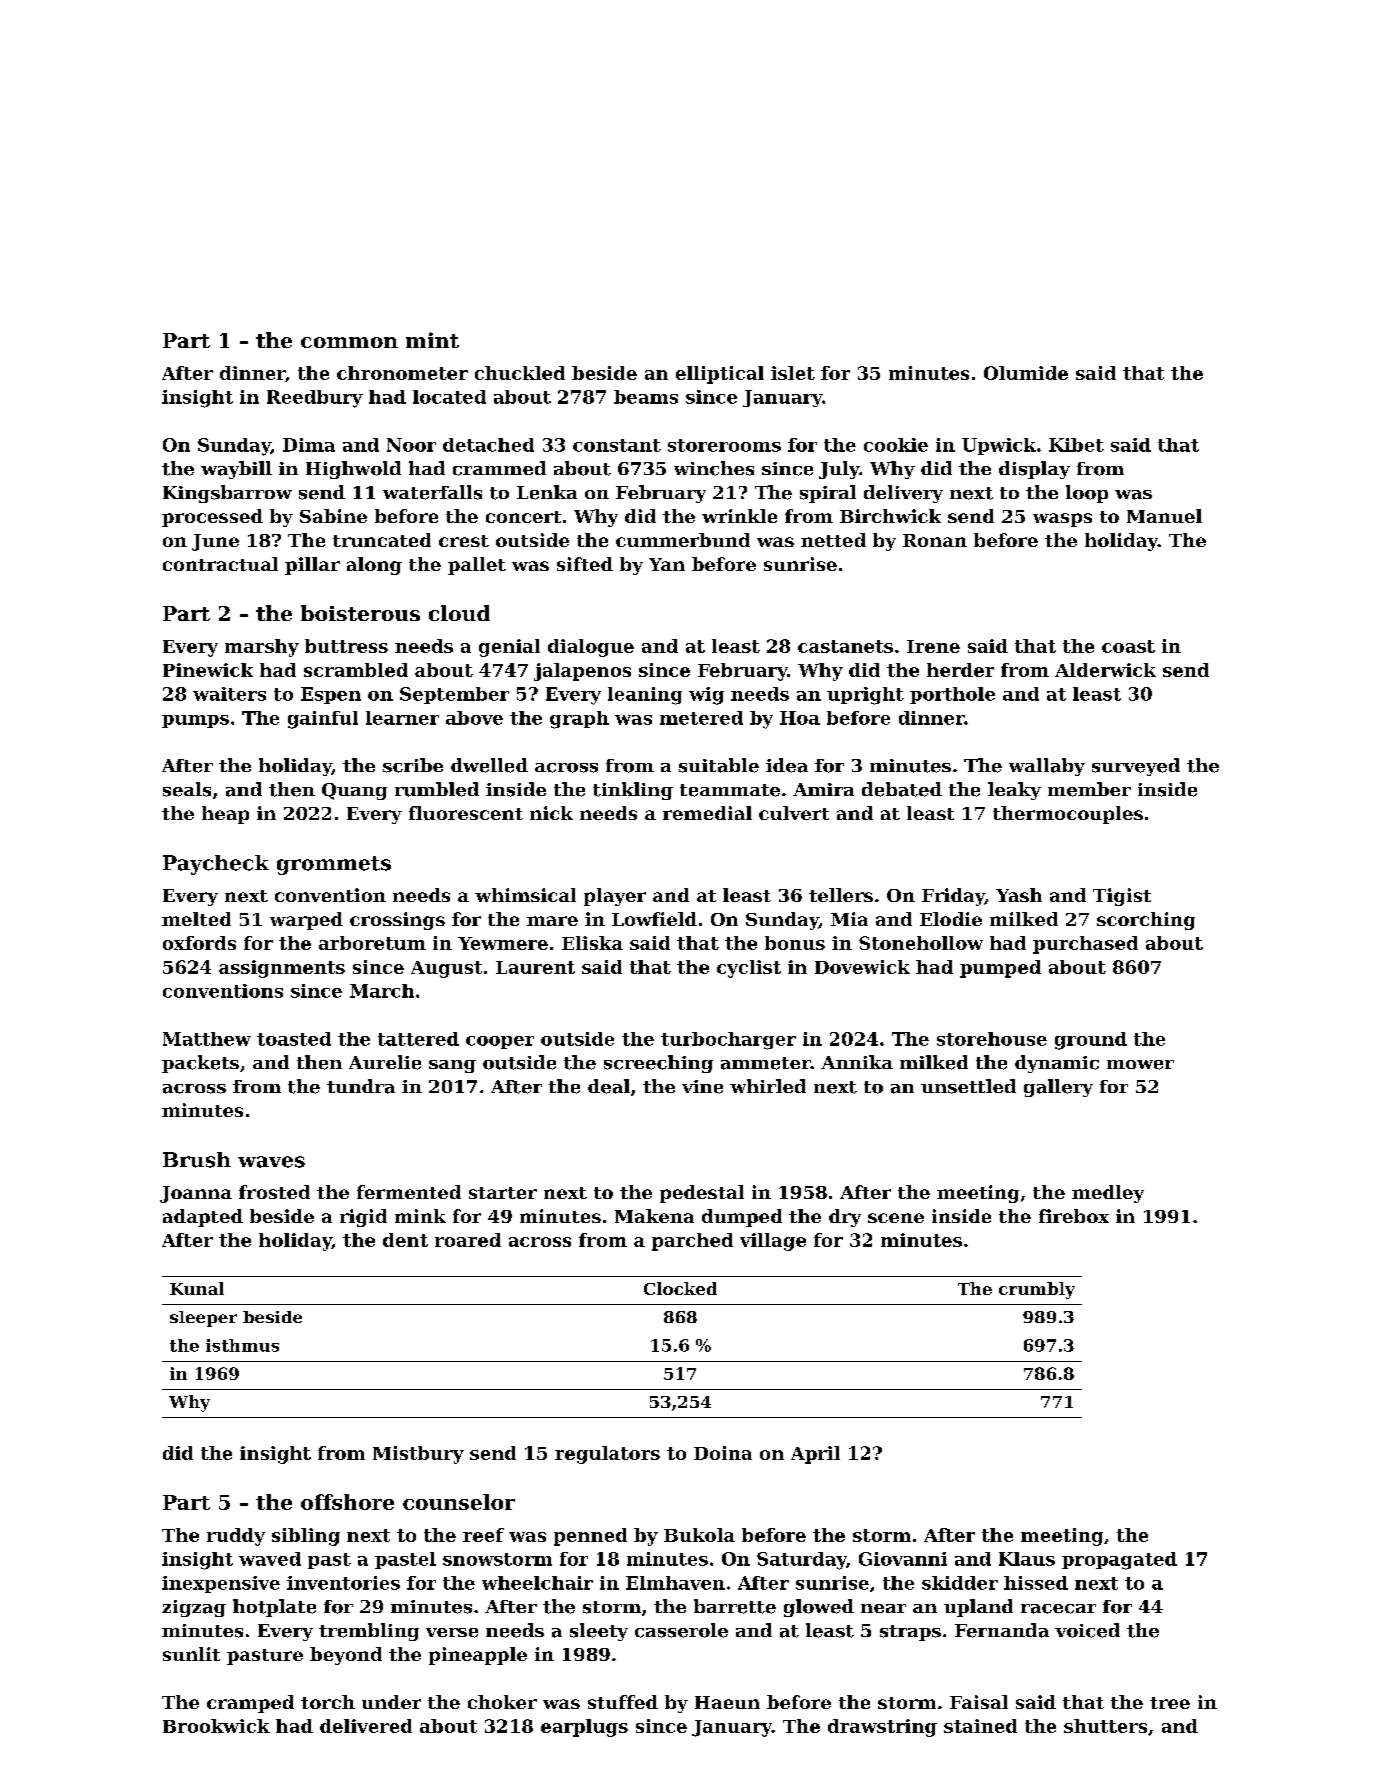 This image has height=1792, width=1385. What do you see at coordinates (615, 897) in the image?
I see `player` at bounding box center [615, 897].
